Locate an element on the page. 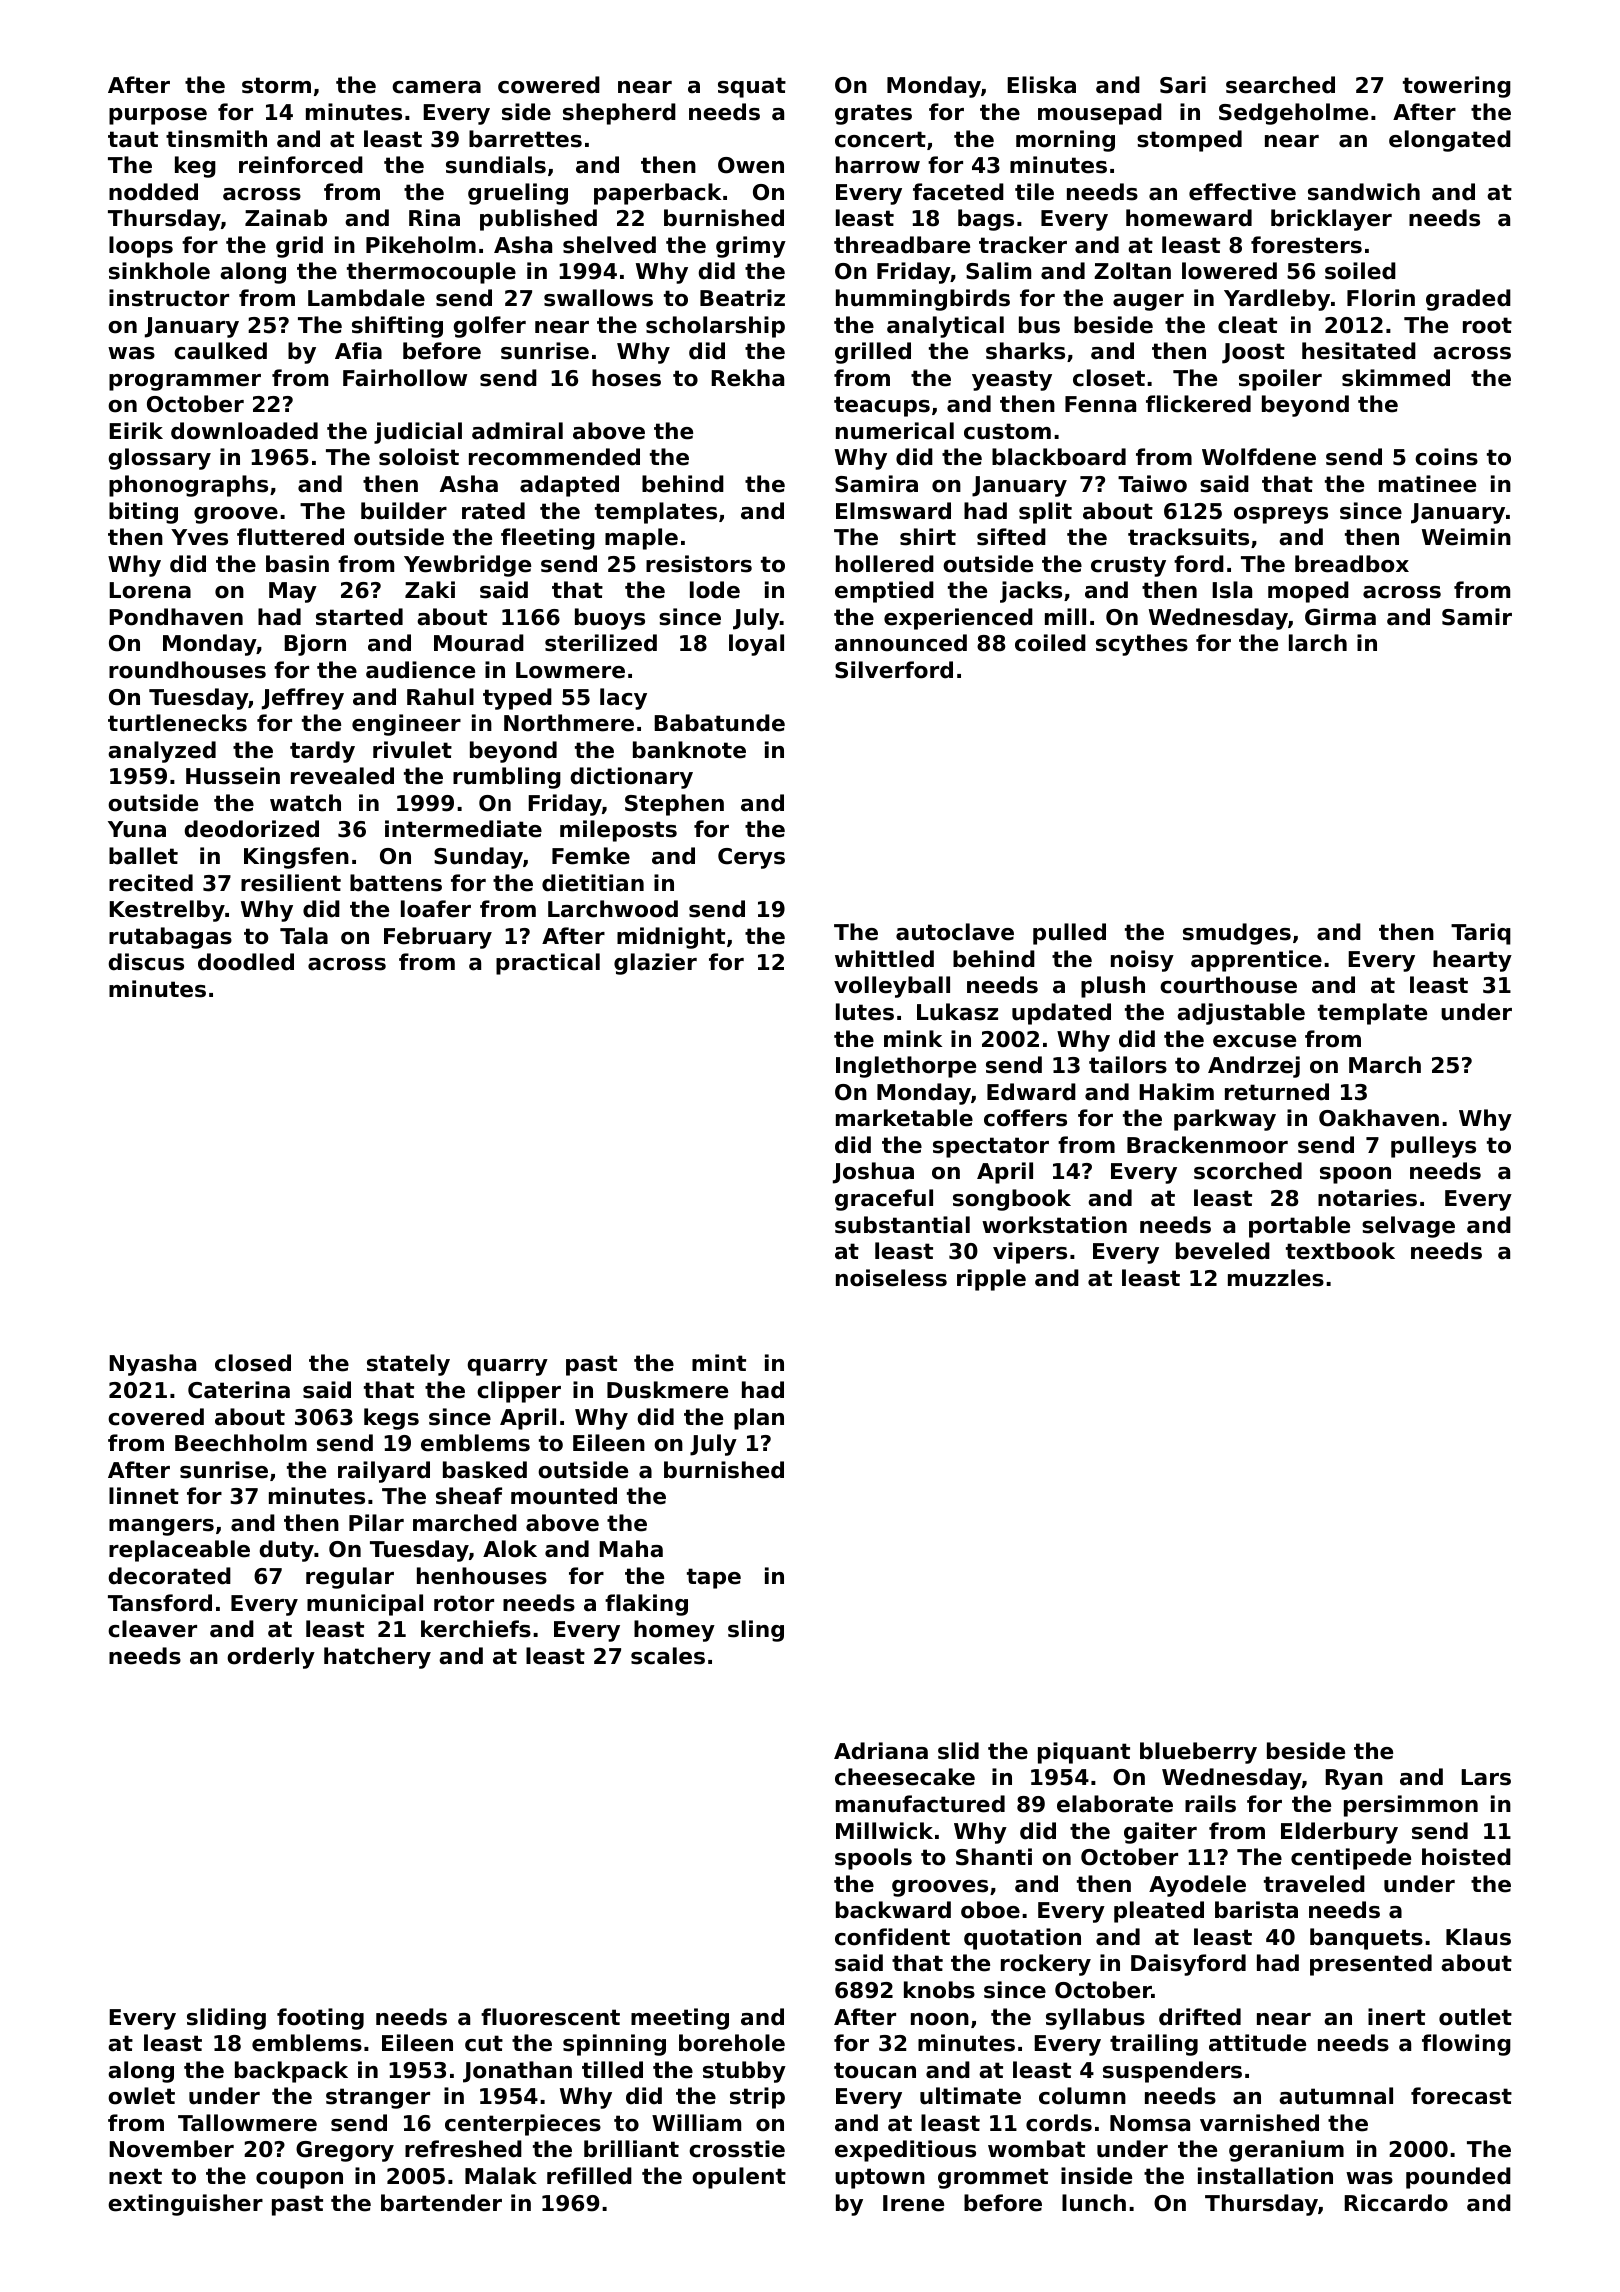 The width and height of the page is (1620, 2292). blueberry is located at coordinates (1198, 1753).
